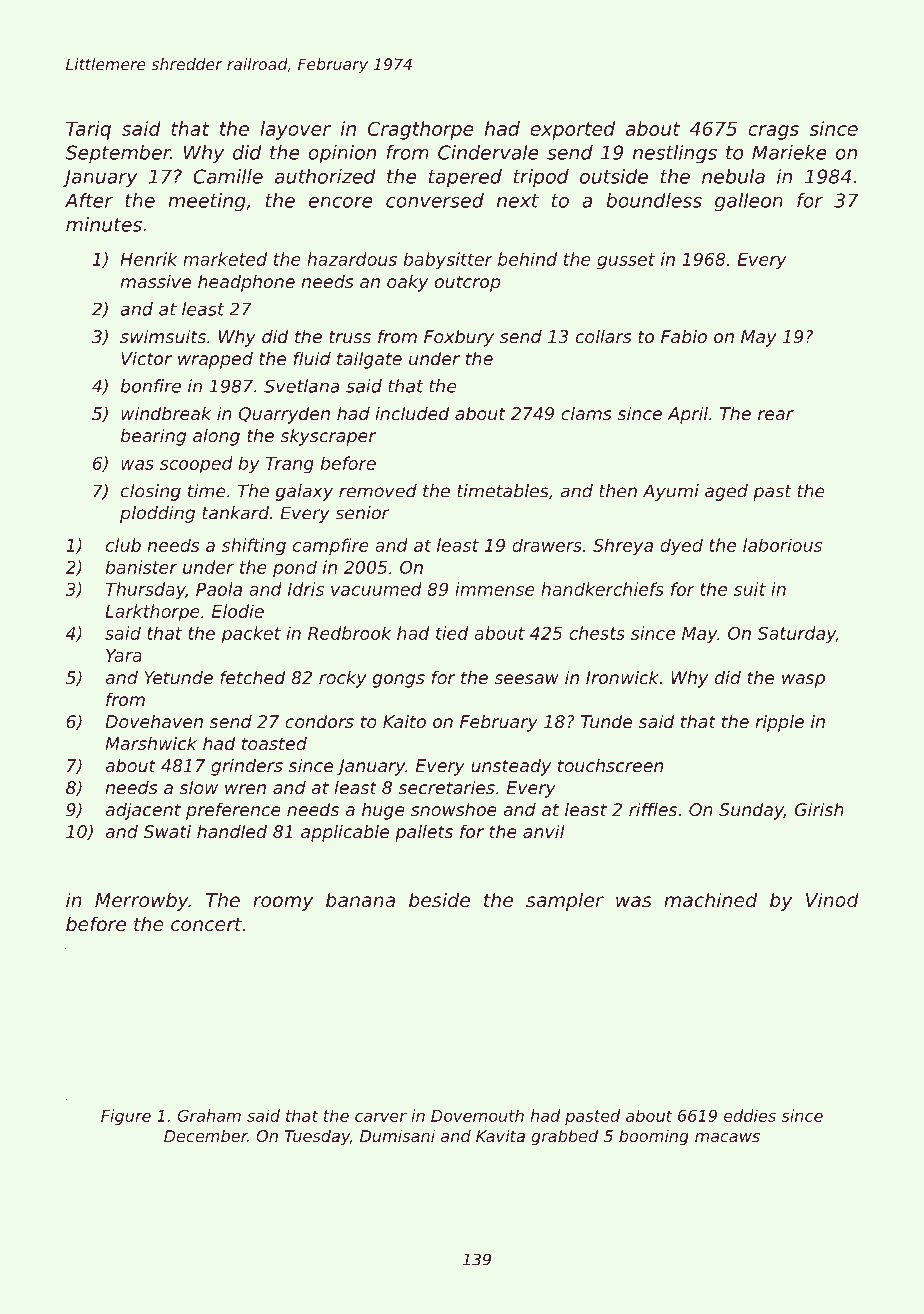  What do you see at coordinates (602, 589) in the page?
I see `handkerchiefs` at bounding box center [602, 589].
